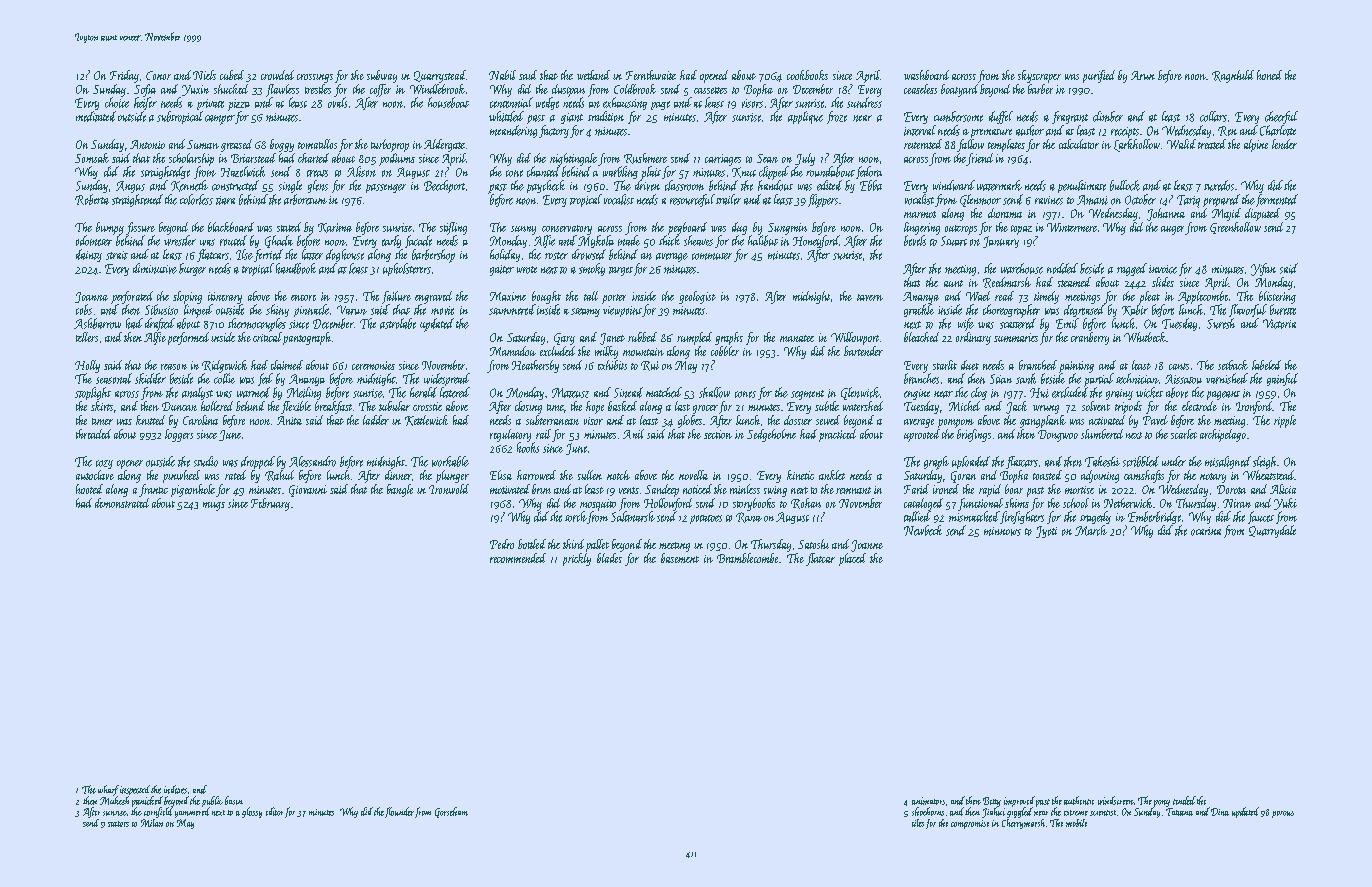 This screenshot has width=1372, height=887. Describe the element at coordinates (928, 801) in the screenshot. I see `animators` at that location.
